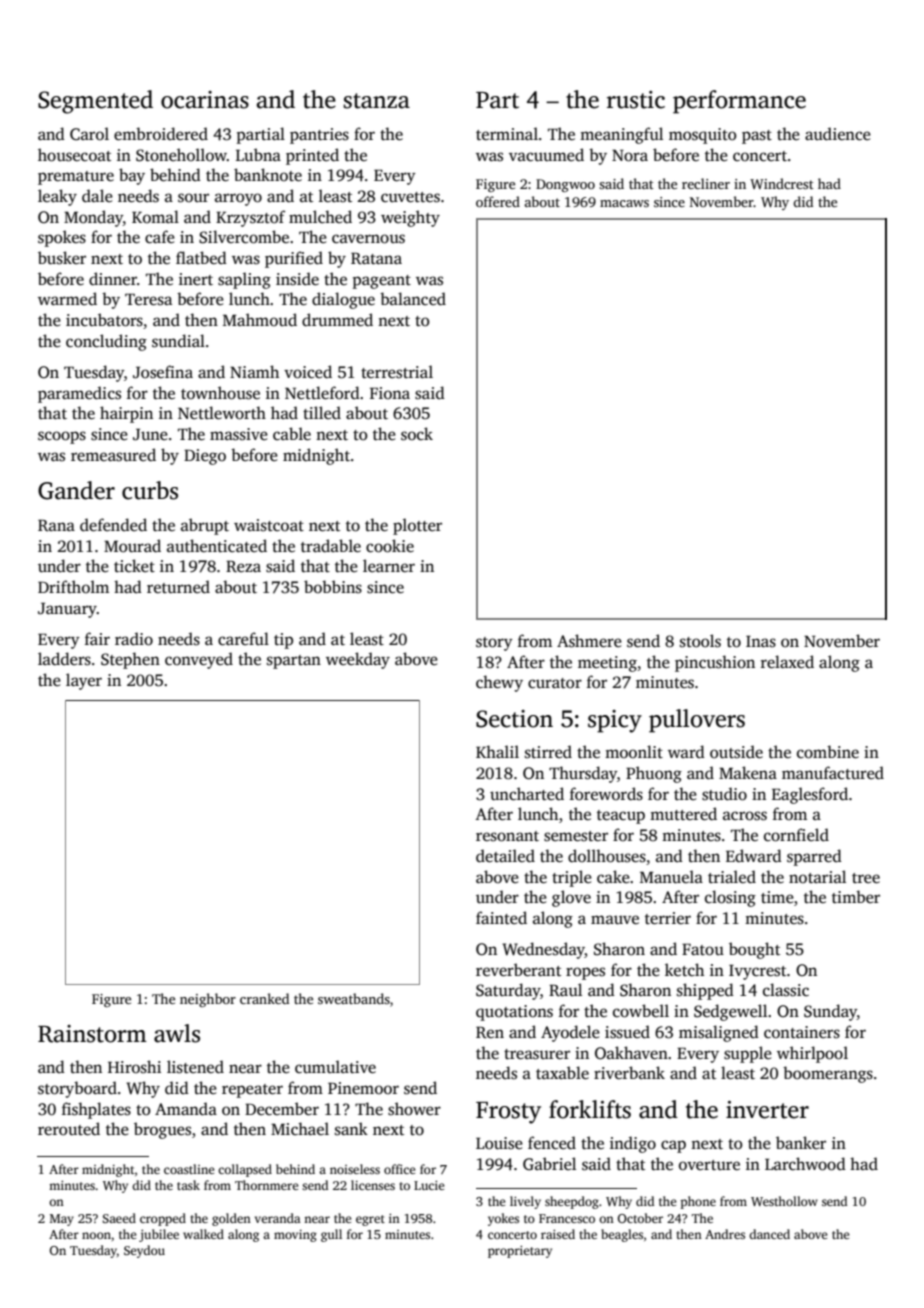 The width and height of the screenshot is (924, 1308). I want to click on proprietary, so click(520, 1252).
